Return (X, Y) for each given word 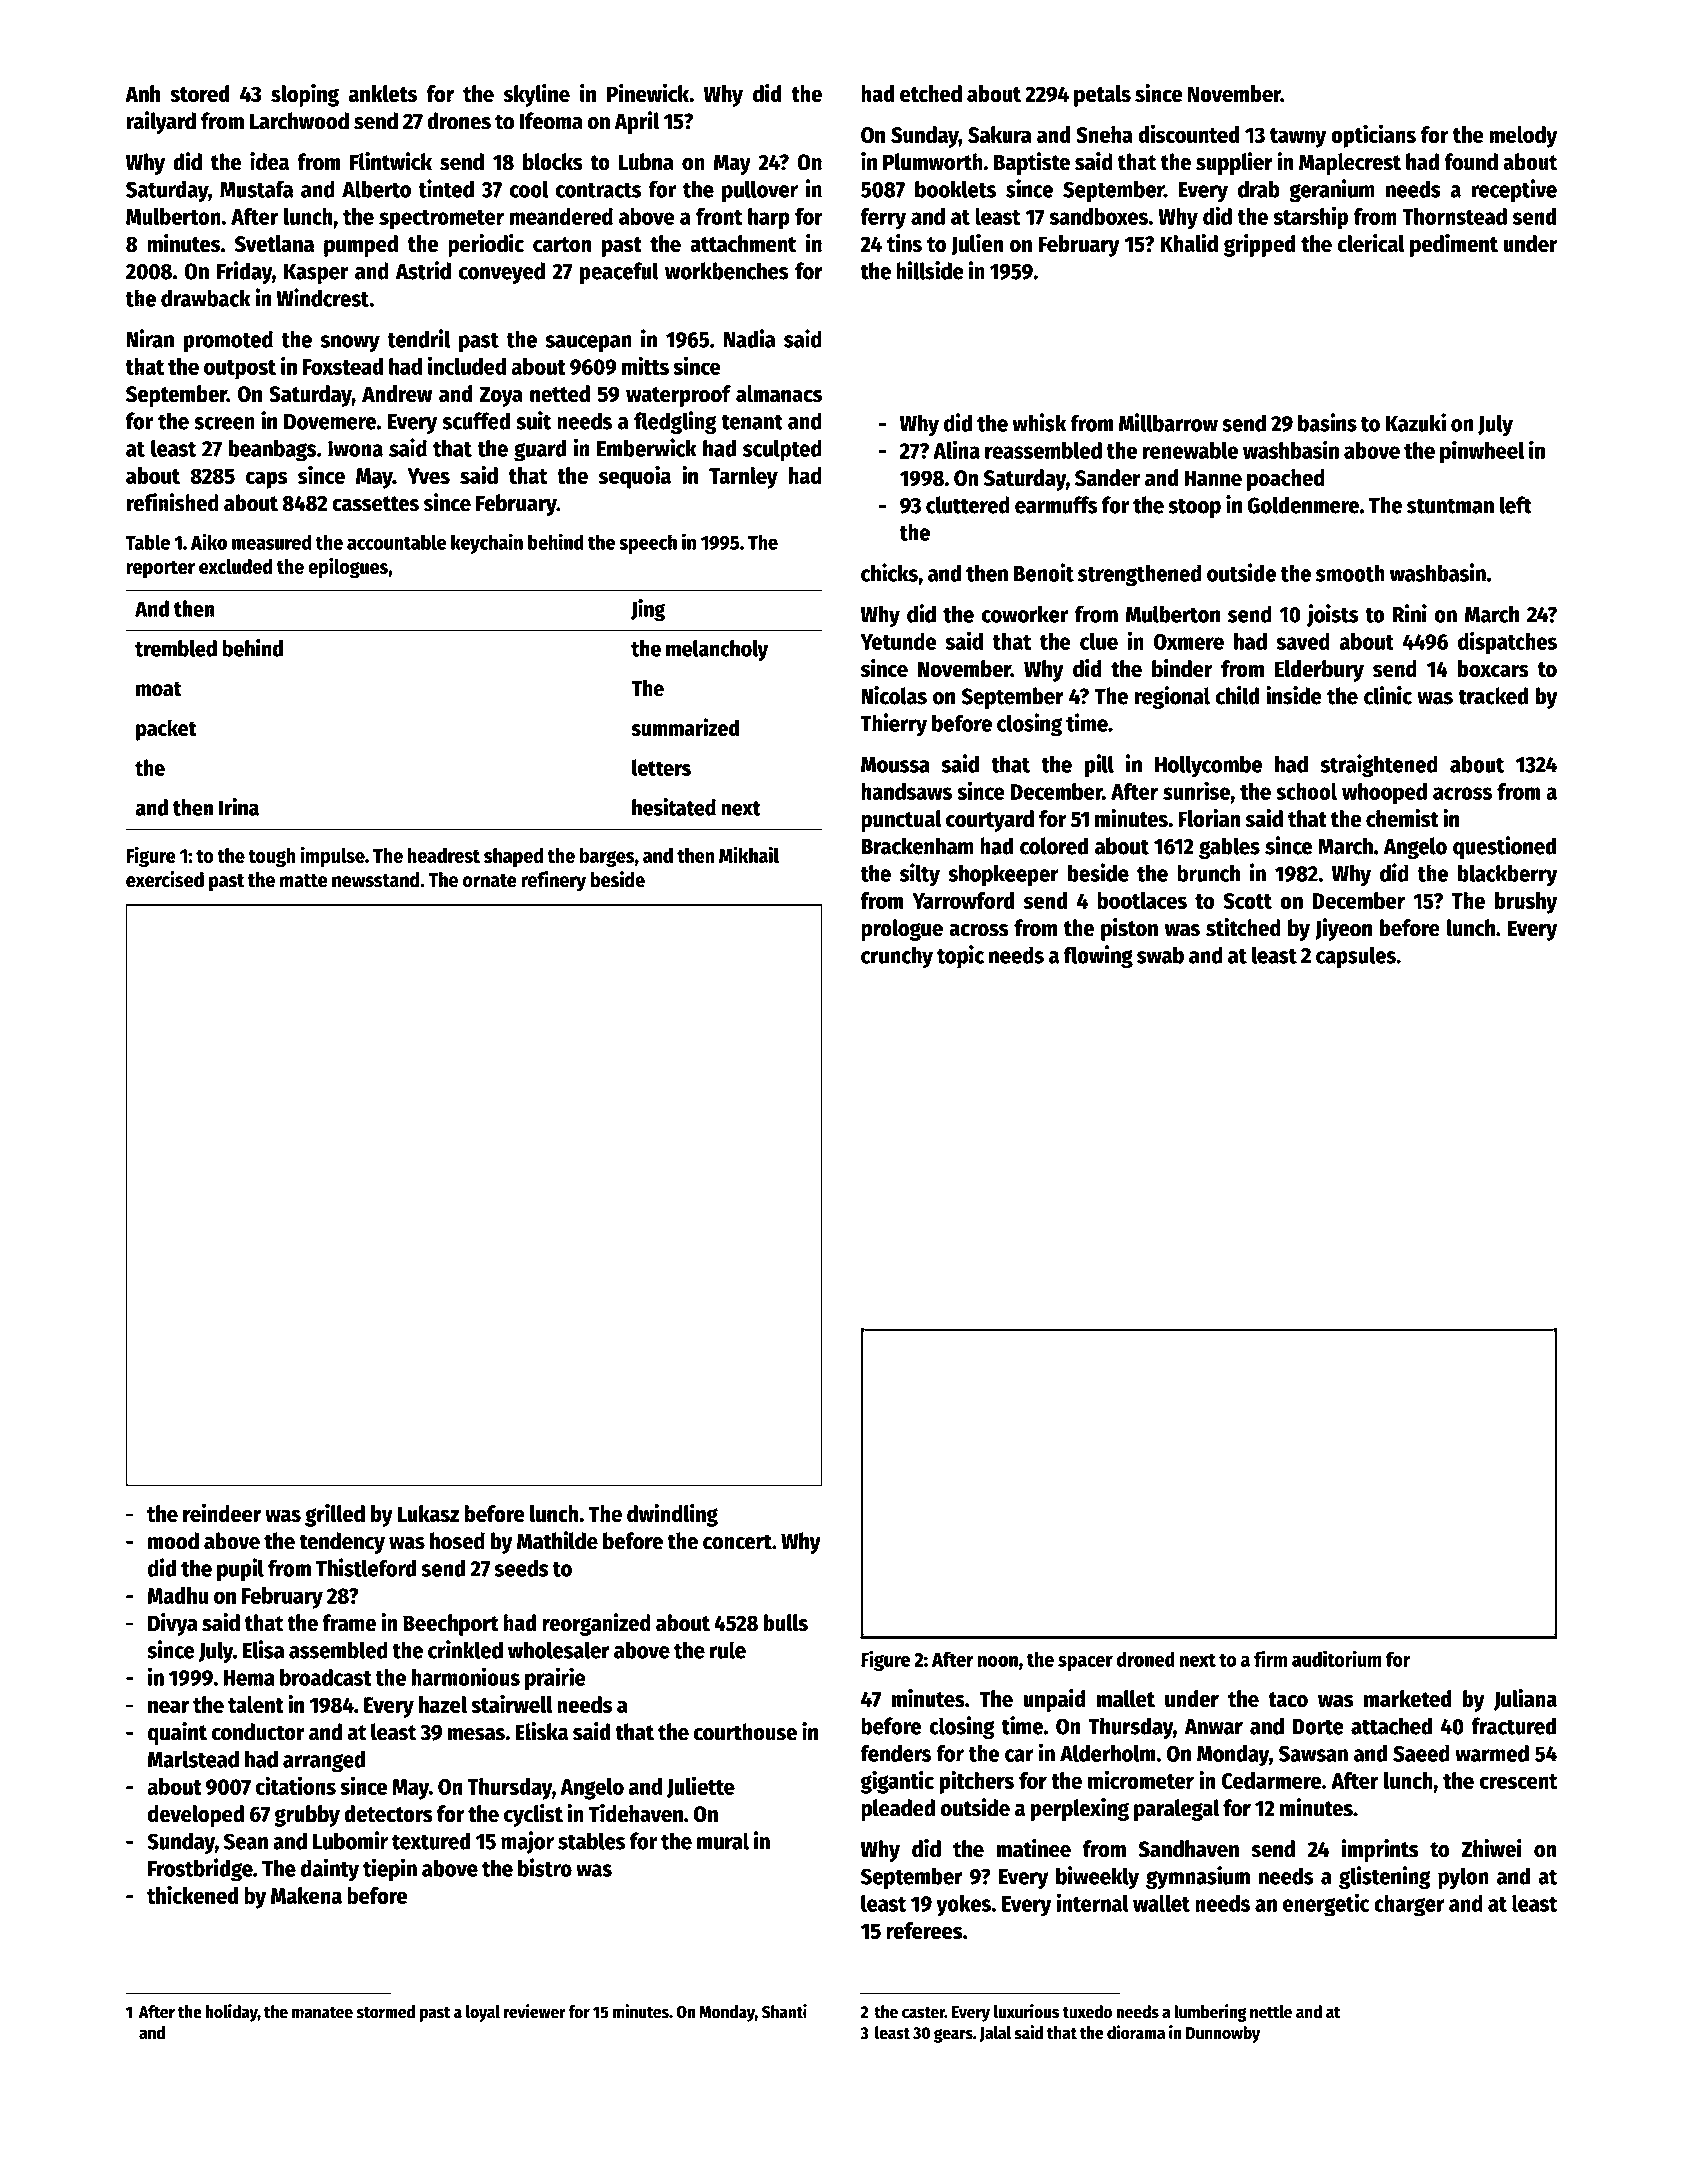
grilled (335, 1515)
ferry (883, 219)
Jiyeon (1343, 929)
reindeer (222, 1513)
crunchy (897, 957)
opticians (1373, 136)
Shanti (784, 2011)
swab (1160, 955)
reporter (160, 569)
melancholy (717, 650)
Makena (306, 1895)
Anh (142, 93)
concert (737, 1542)
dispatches (1507, 643)
